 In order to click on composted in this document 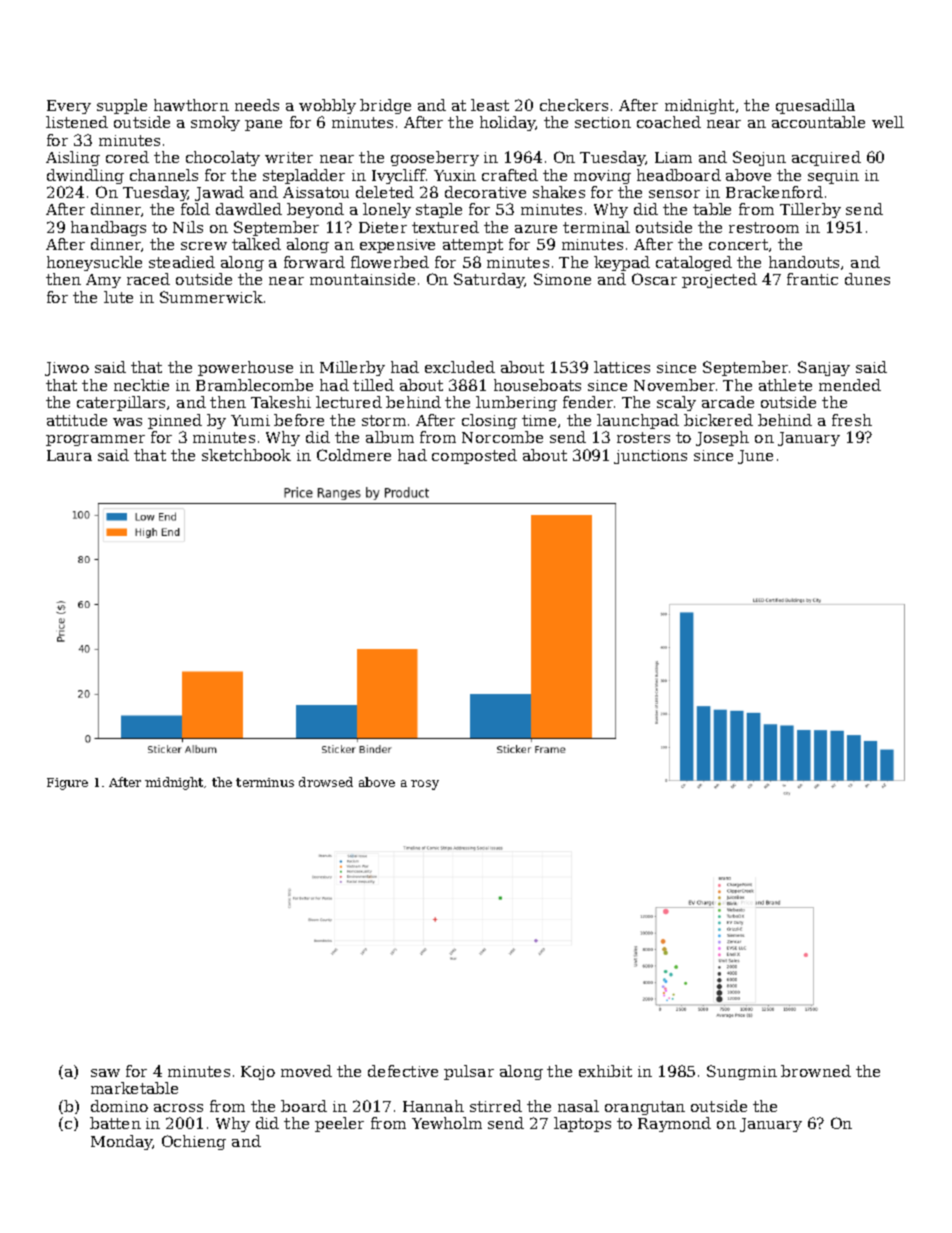, I will do `click(474, 456)`.
